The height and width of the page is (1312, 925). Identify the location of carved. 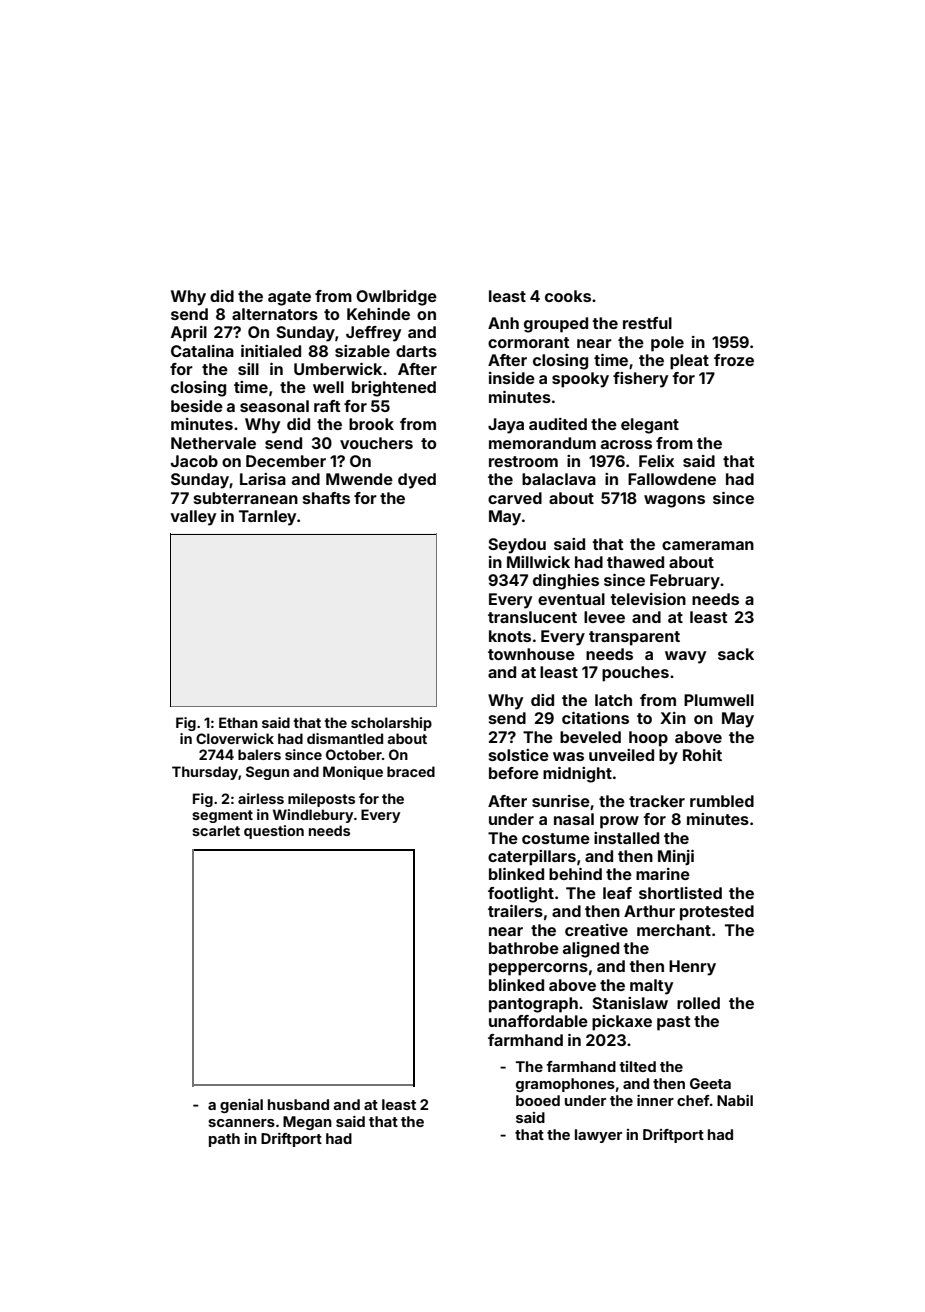
(515, 498).
